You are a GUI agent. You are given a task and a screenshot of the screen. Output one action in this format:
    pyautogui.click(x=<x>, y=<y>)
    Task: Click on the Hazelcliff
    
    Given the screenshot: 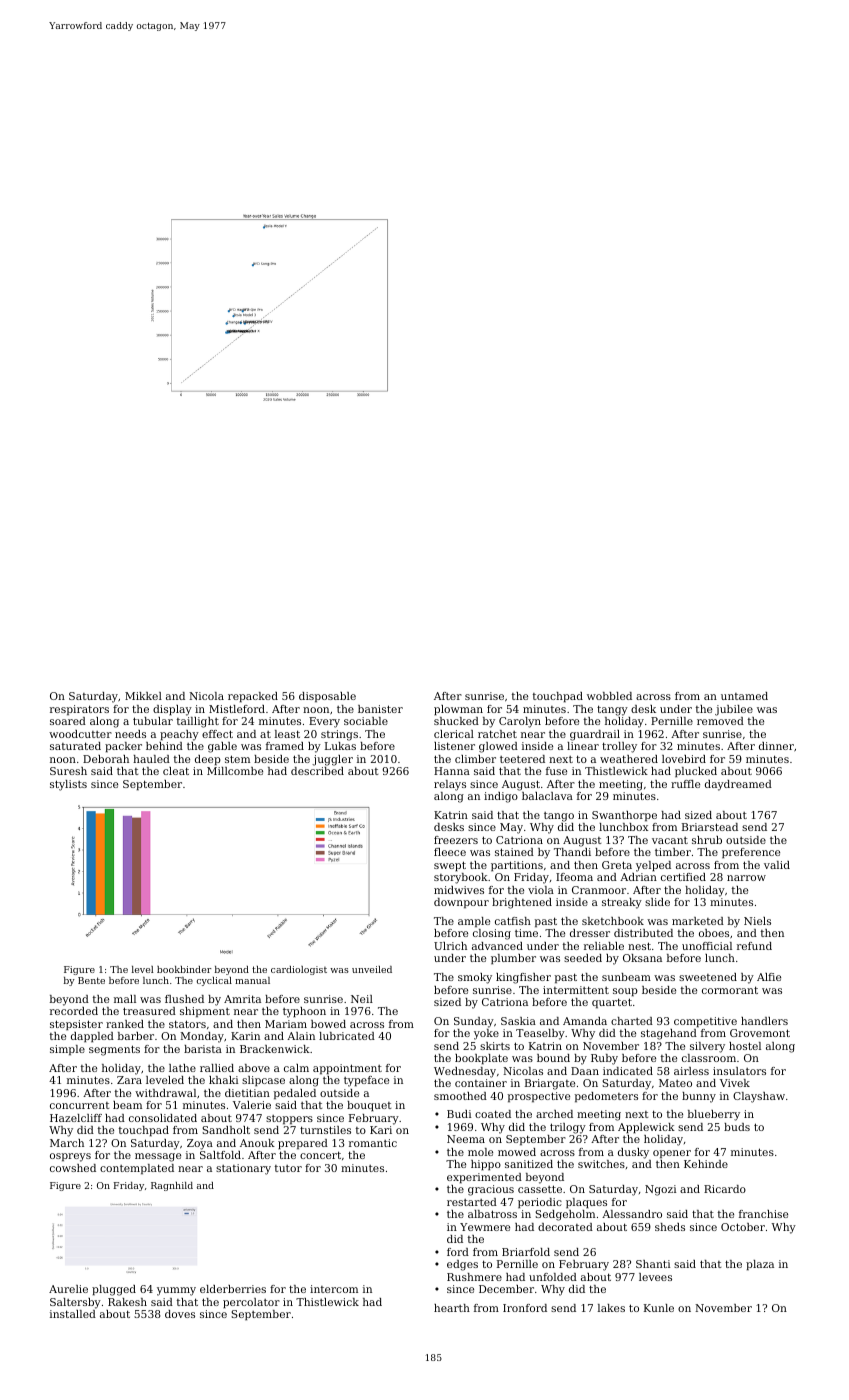 What is the action you would take?
    pyautogui.click(x=76, y=1118)
